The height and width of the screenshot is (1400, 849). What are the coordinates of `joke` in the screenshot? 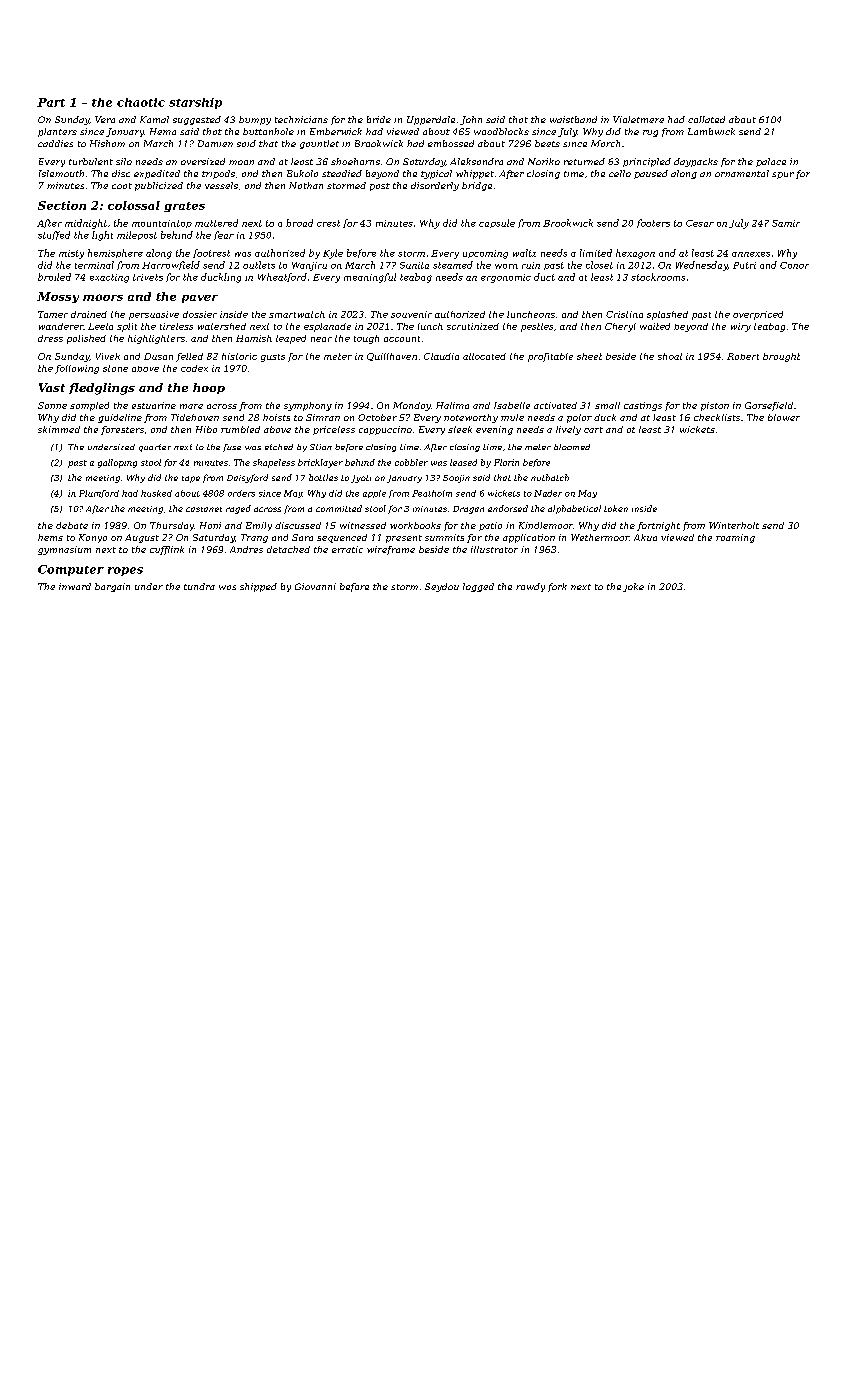 It's located at (633, 587).
